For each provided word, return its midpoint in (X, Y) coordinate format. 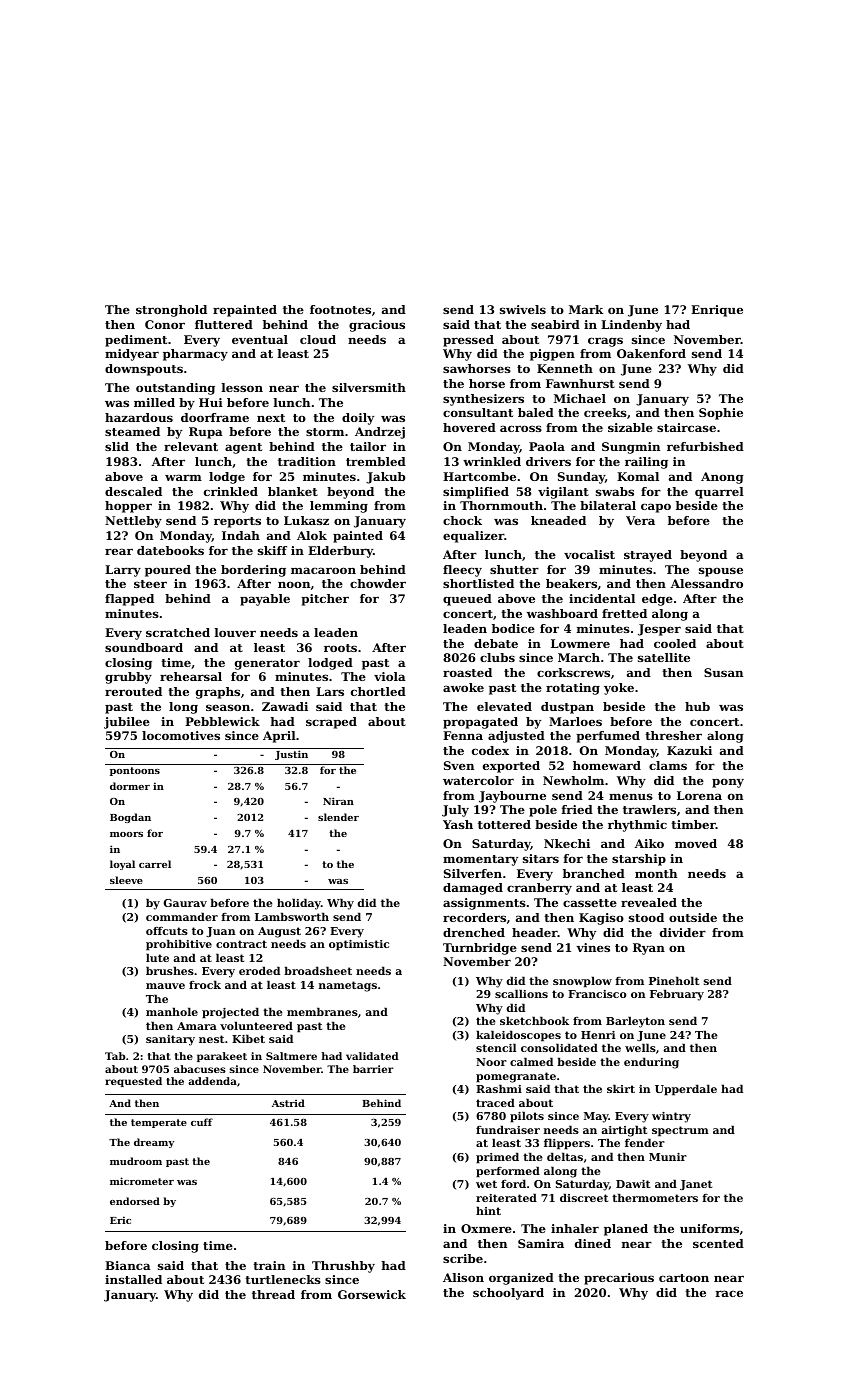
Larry (123, 571)
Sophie (721, 414)
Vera (640, 520)
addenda (212, 1081)
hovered (469, 427)
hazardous (139, 417)
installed (133, 1279)
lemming (339, 507)
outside (693, 917)
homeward (607, 765)
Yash (458, 824)
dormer (130, 786)
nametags (348, 986)
